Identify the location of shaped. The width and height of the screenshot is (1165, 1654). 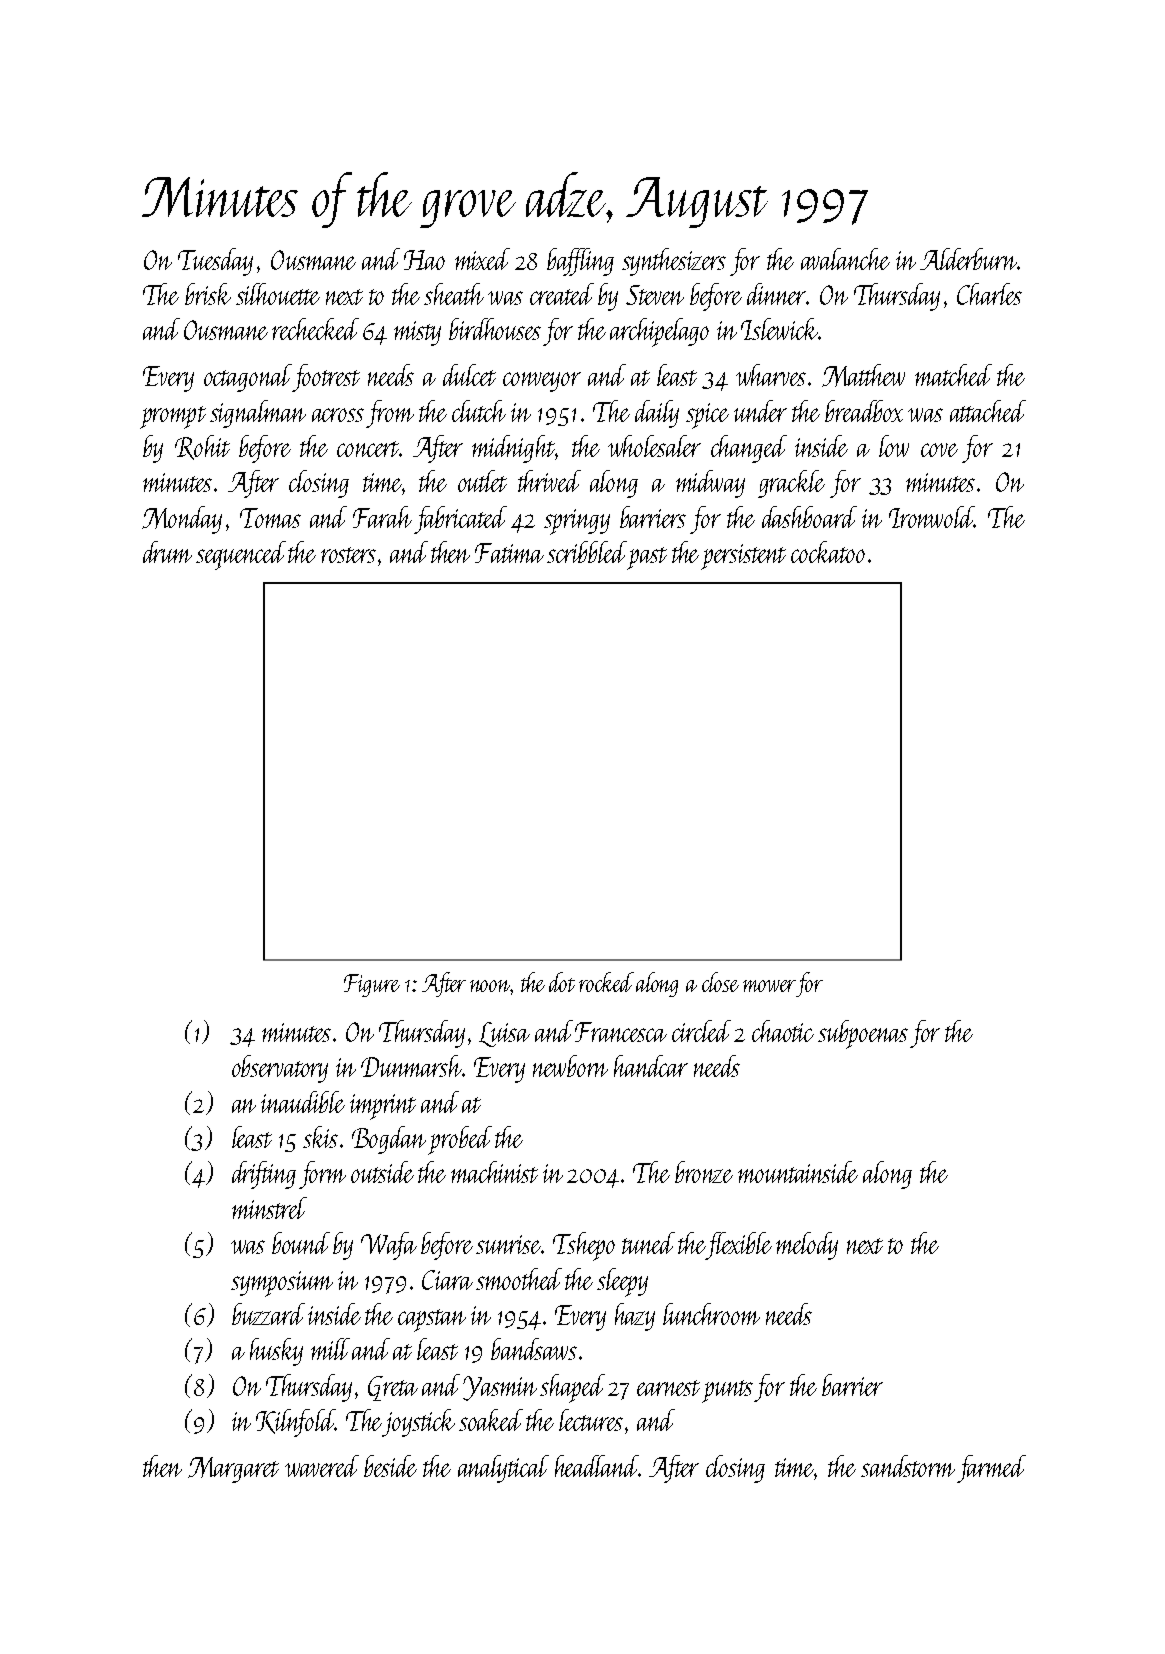
(572, 1388).
